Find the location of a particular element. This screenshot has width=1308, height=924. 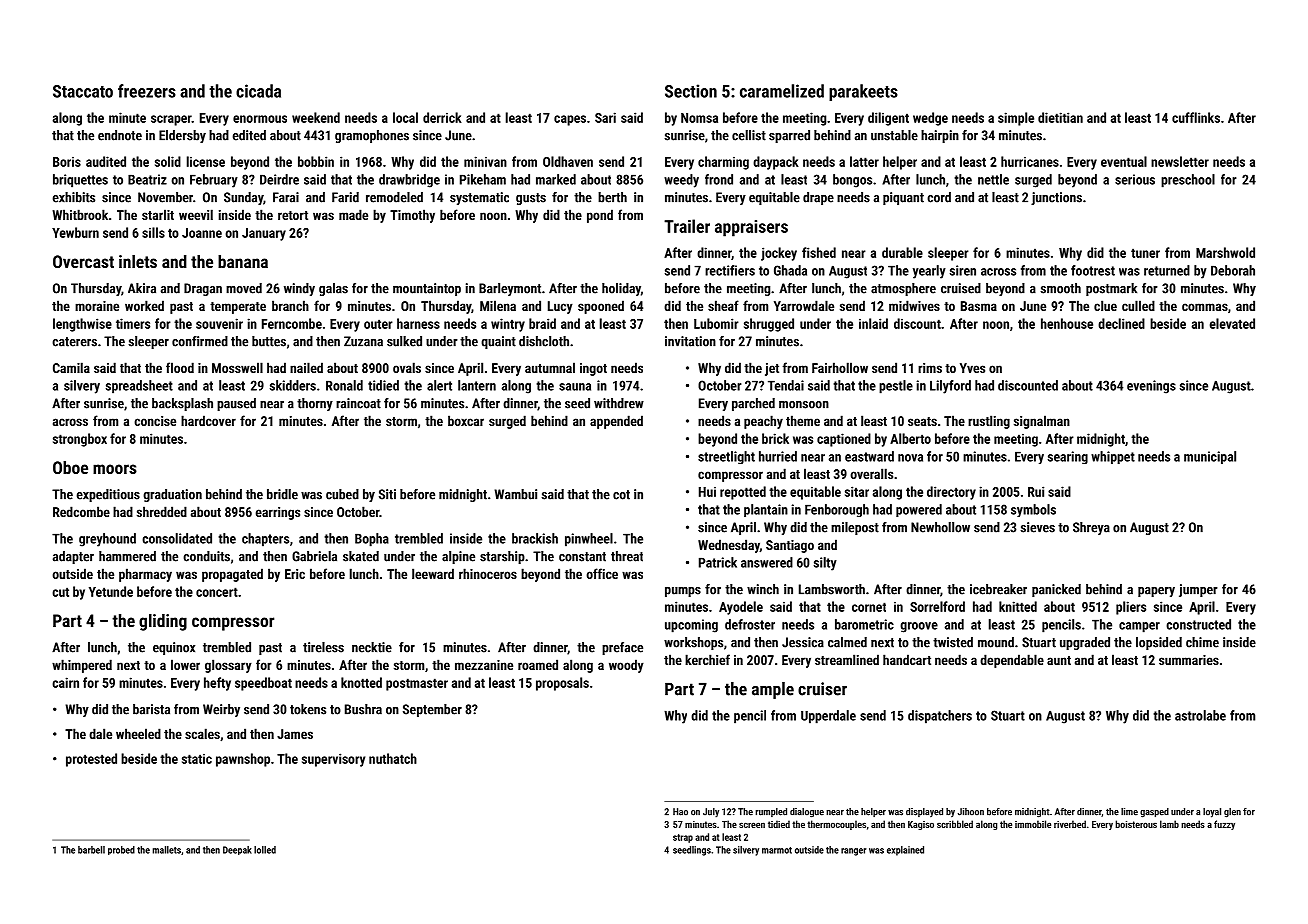

evenings is located at coordinates (1151, 387).
